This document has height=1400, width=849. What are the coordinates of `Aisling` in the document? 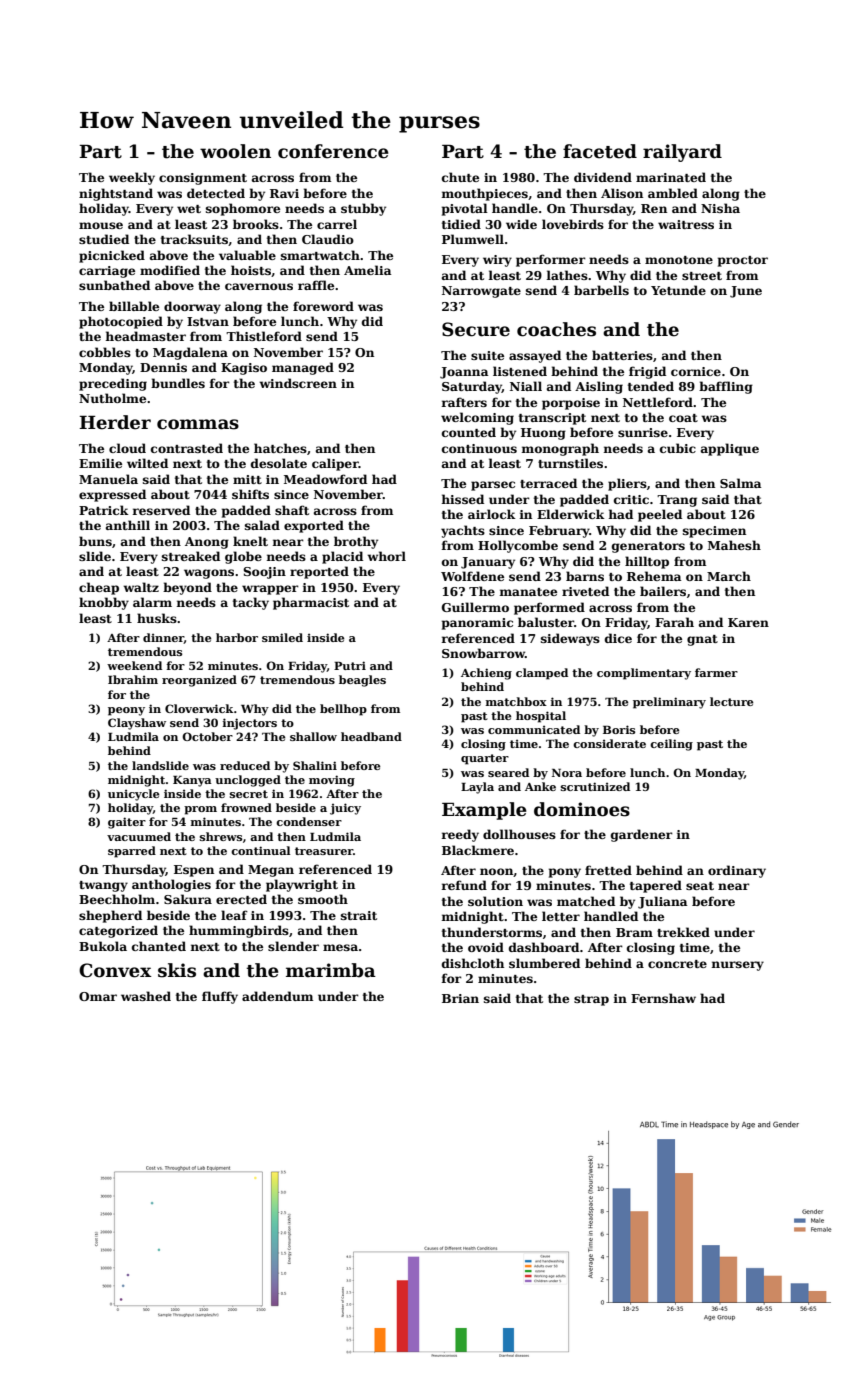 It's located at (599, 387).
